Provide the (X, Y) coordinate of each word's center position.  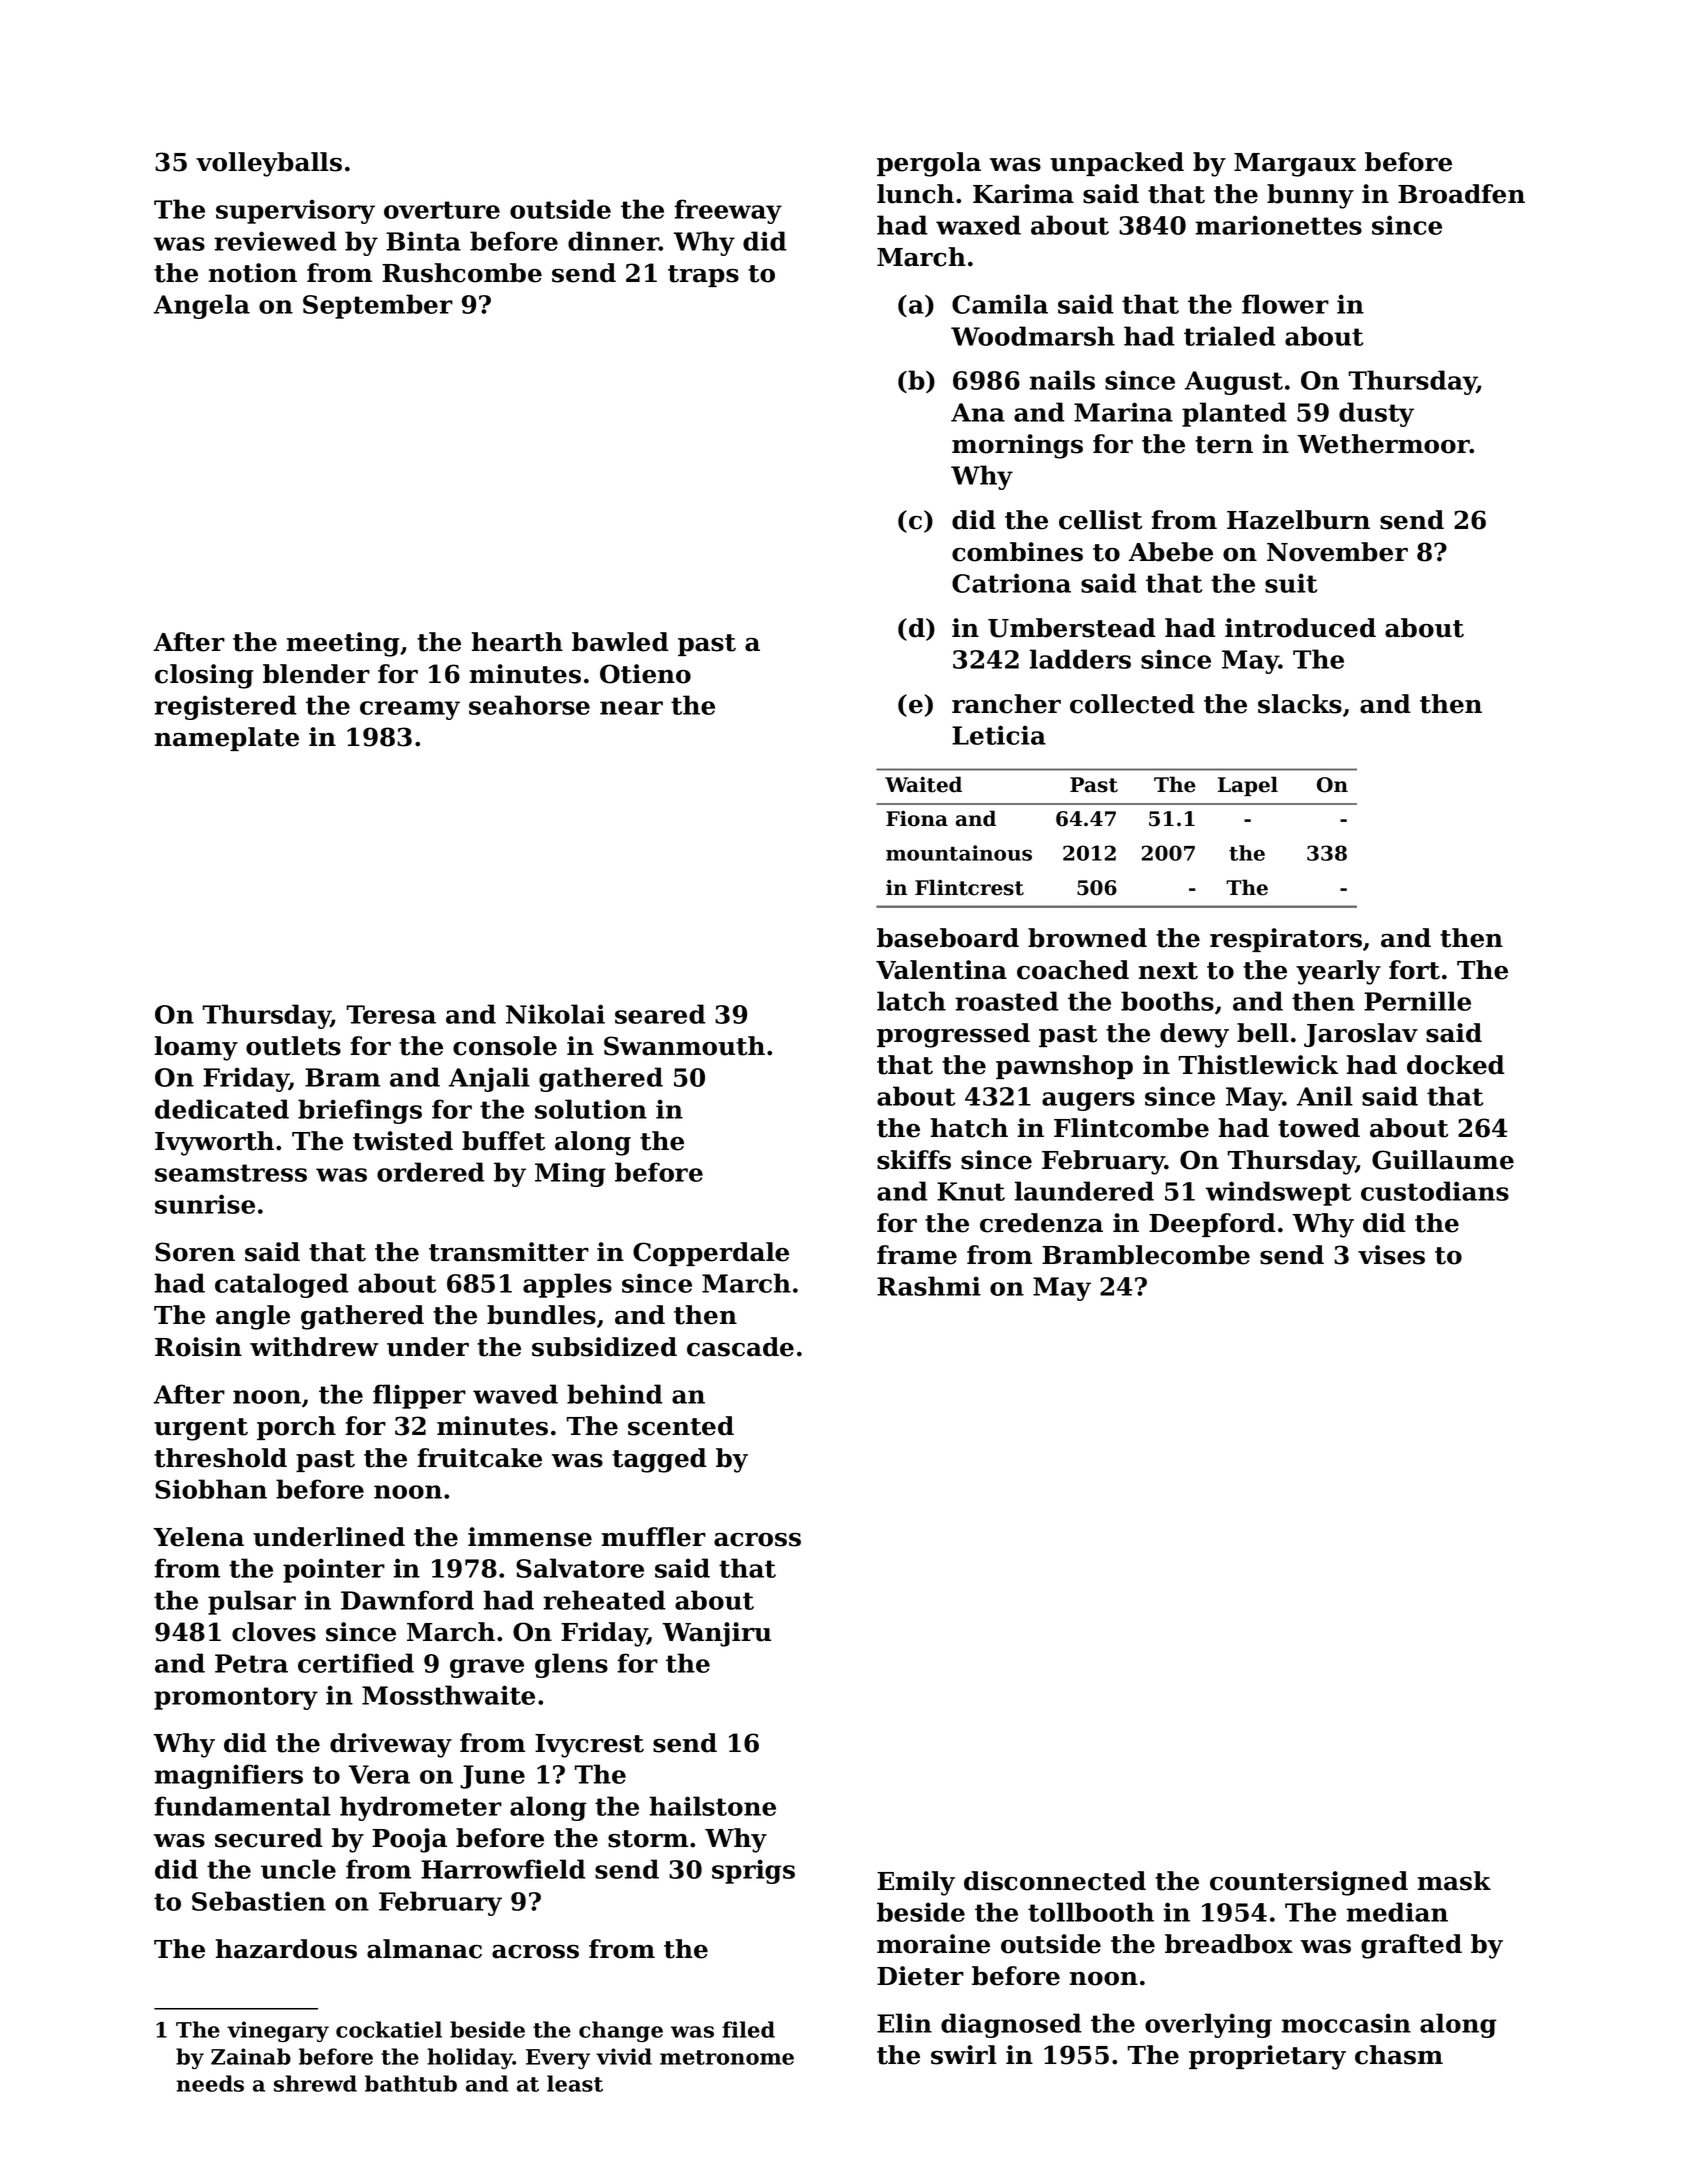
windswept (1278, 1193)
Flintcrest (969, 887)
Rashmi (929, 1286)
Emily (916, 1883)
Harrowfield (503, 1869)
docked (1456, 1065)
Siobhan (211, 1489)
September (378, 306)
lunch (915, 194)
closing (204, 676)
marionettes (1279, 225)
